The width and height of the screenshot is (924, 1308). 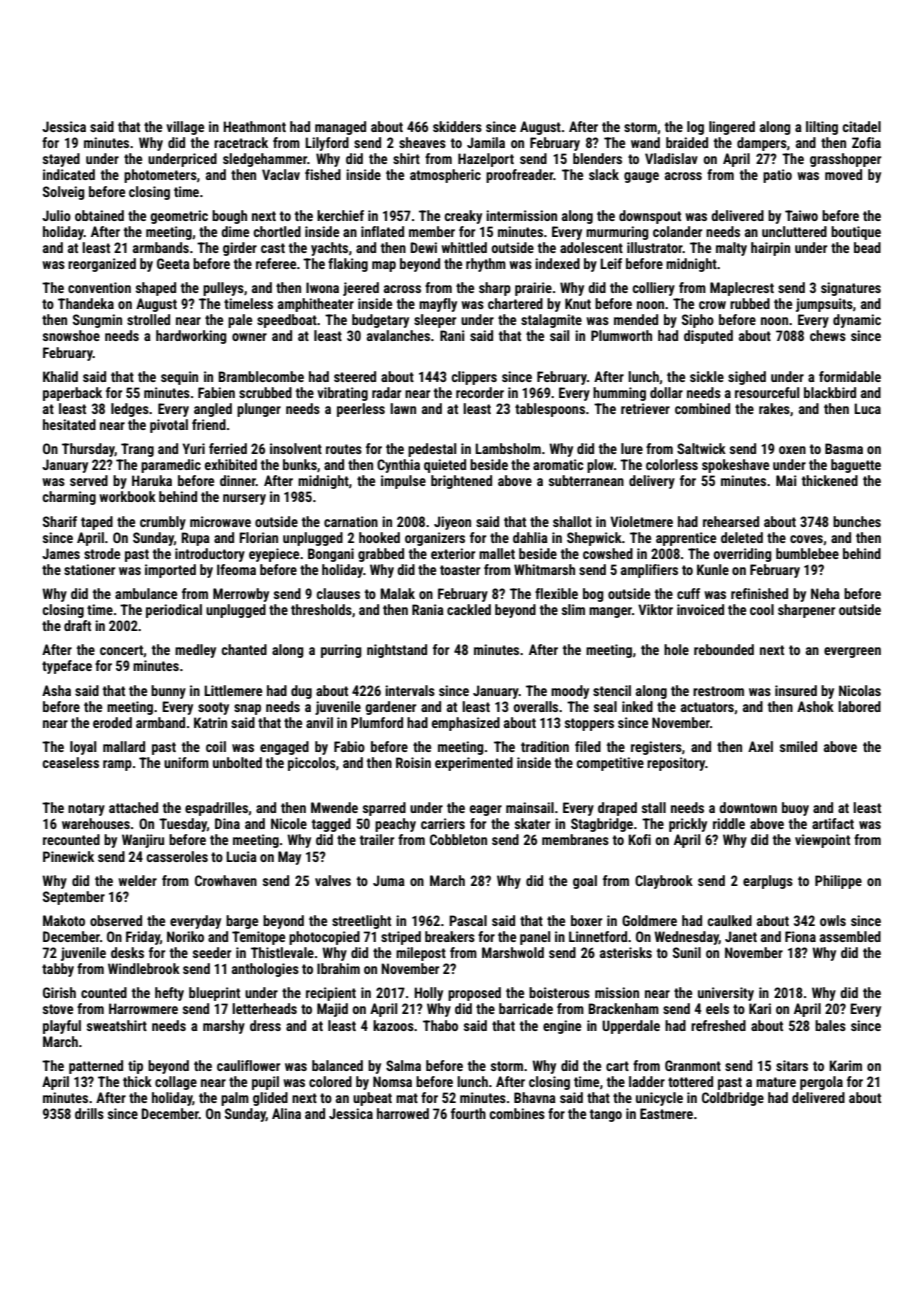 What do you see at coordinates (748, 807) in the screenshot?
I see `downtown` at bounding box center [748, 807].
